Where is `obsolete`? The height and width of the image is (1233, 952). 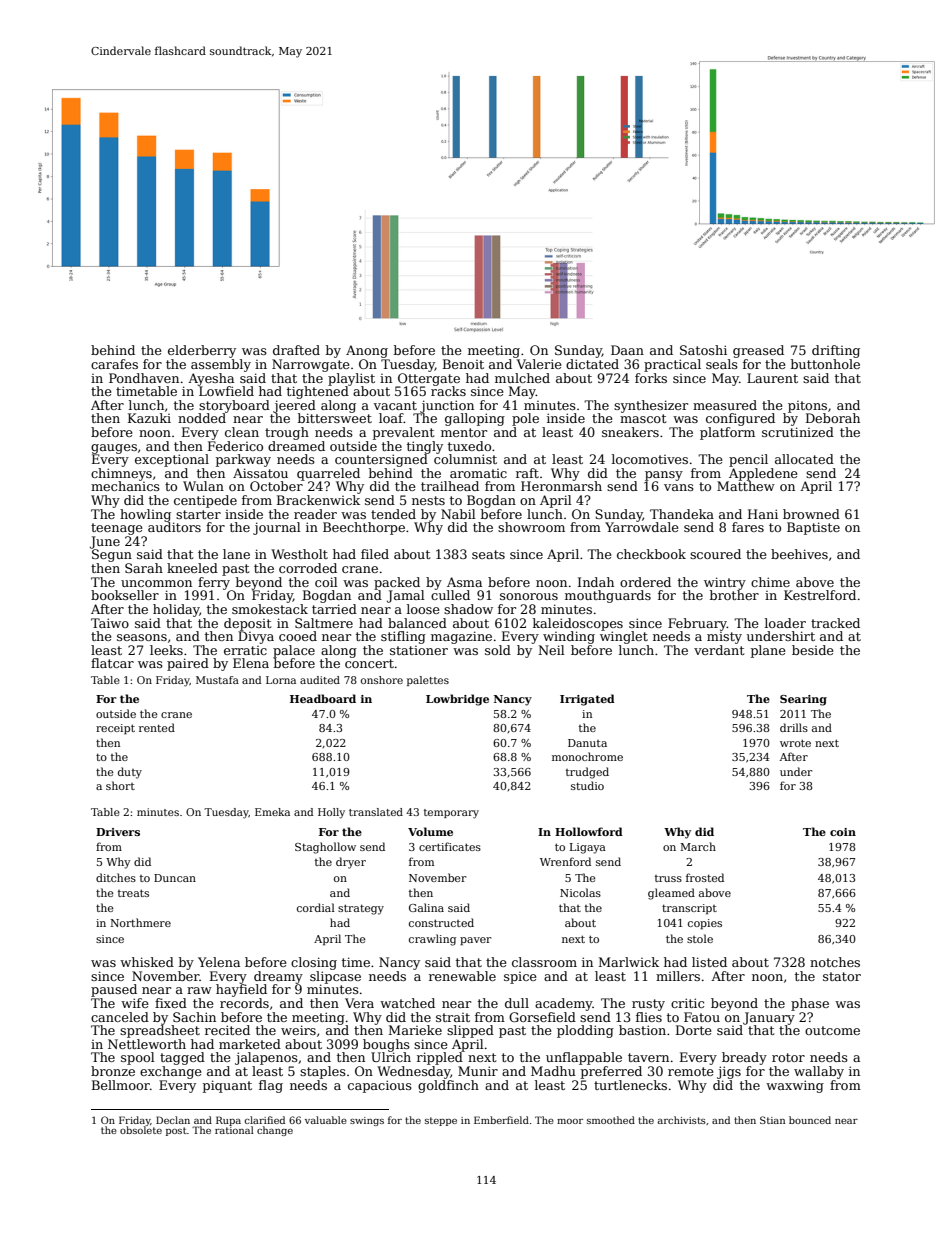
obsolete is located at coordinates (141, 1130).
